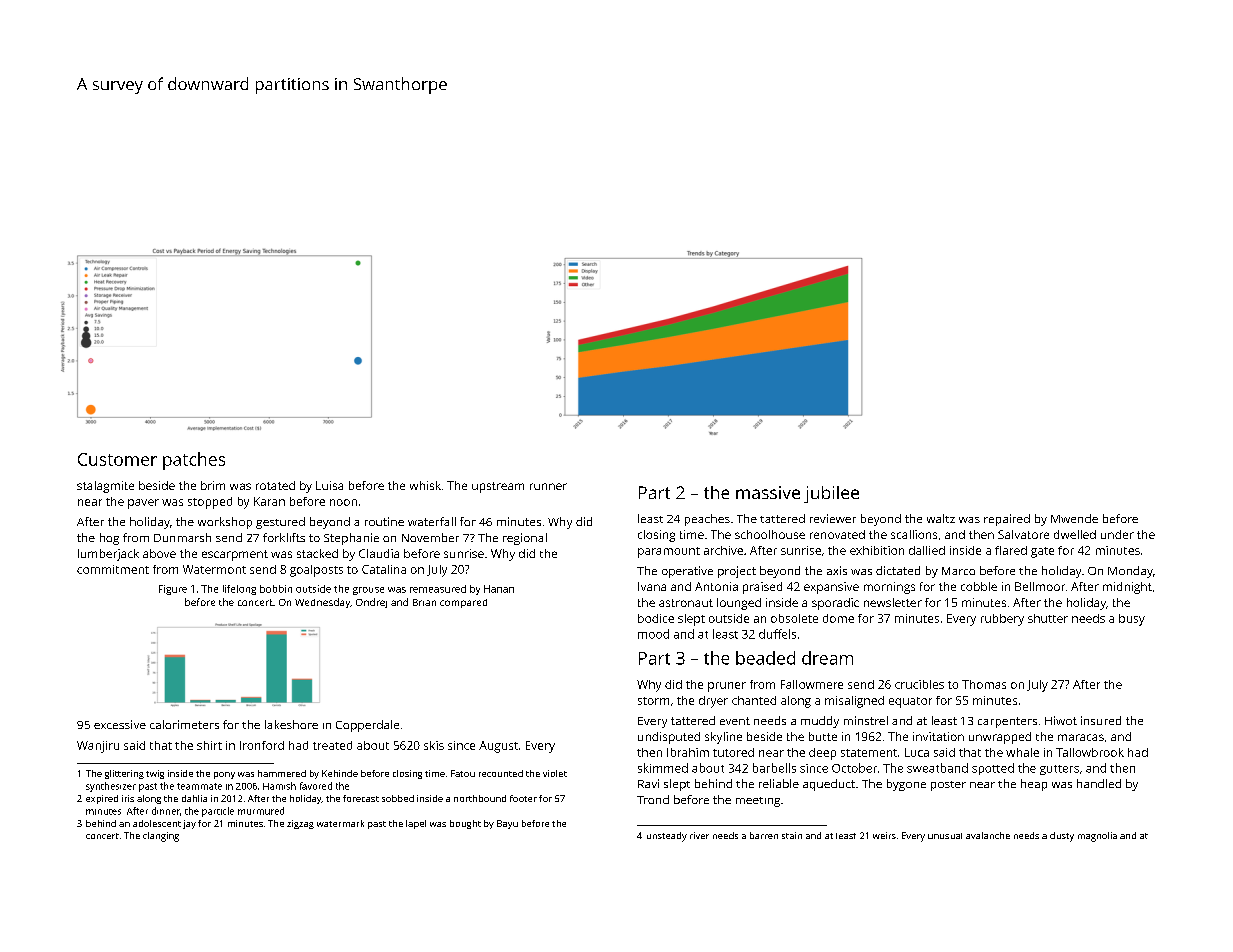 This screenshot has height=952, width=1233. I want to click on cobble, so click(979, 586).
